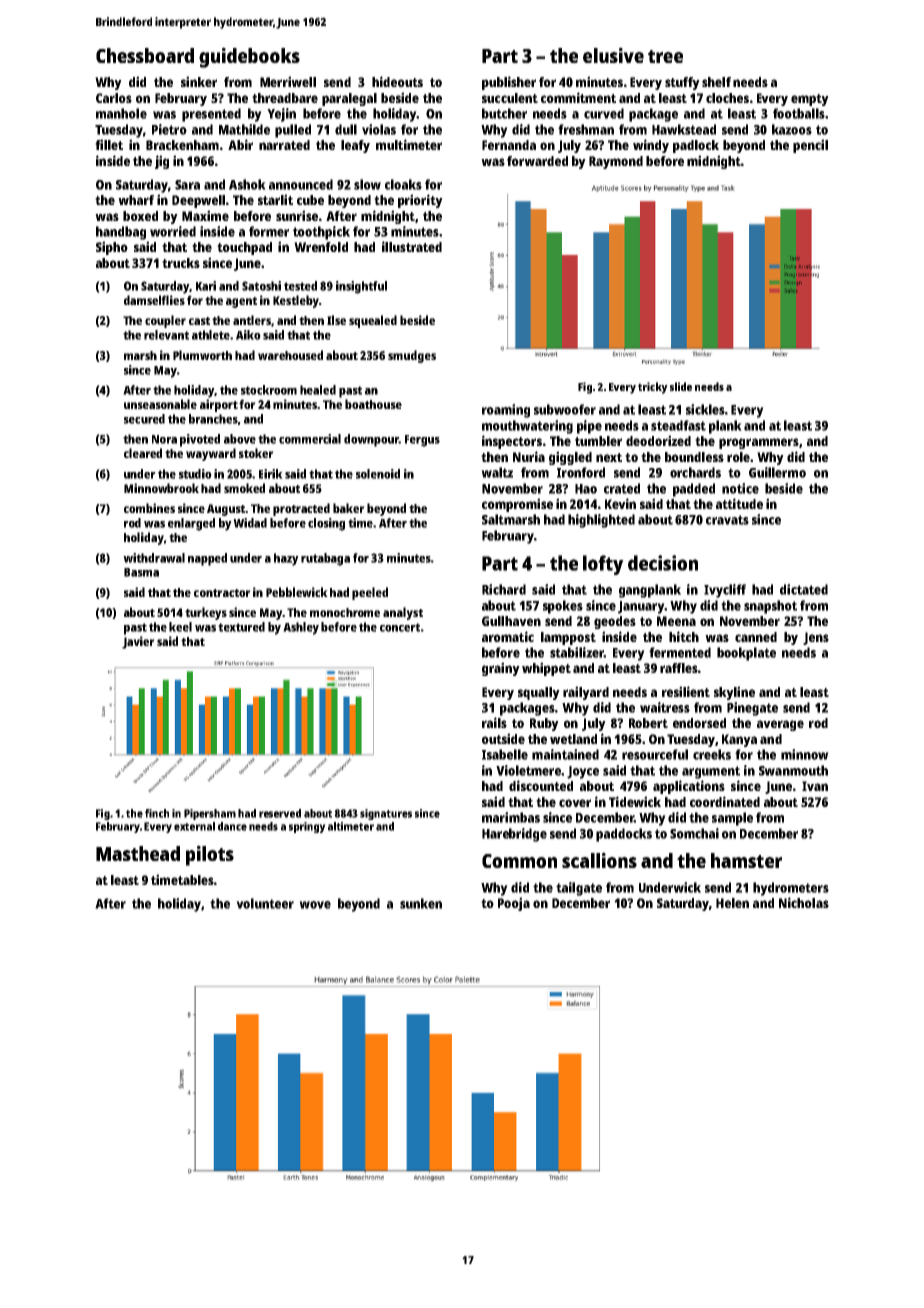  What do you see at coordinates (810, 146) in the document?
I see `pencil` at bounding box center [810, 146].
